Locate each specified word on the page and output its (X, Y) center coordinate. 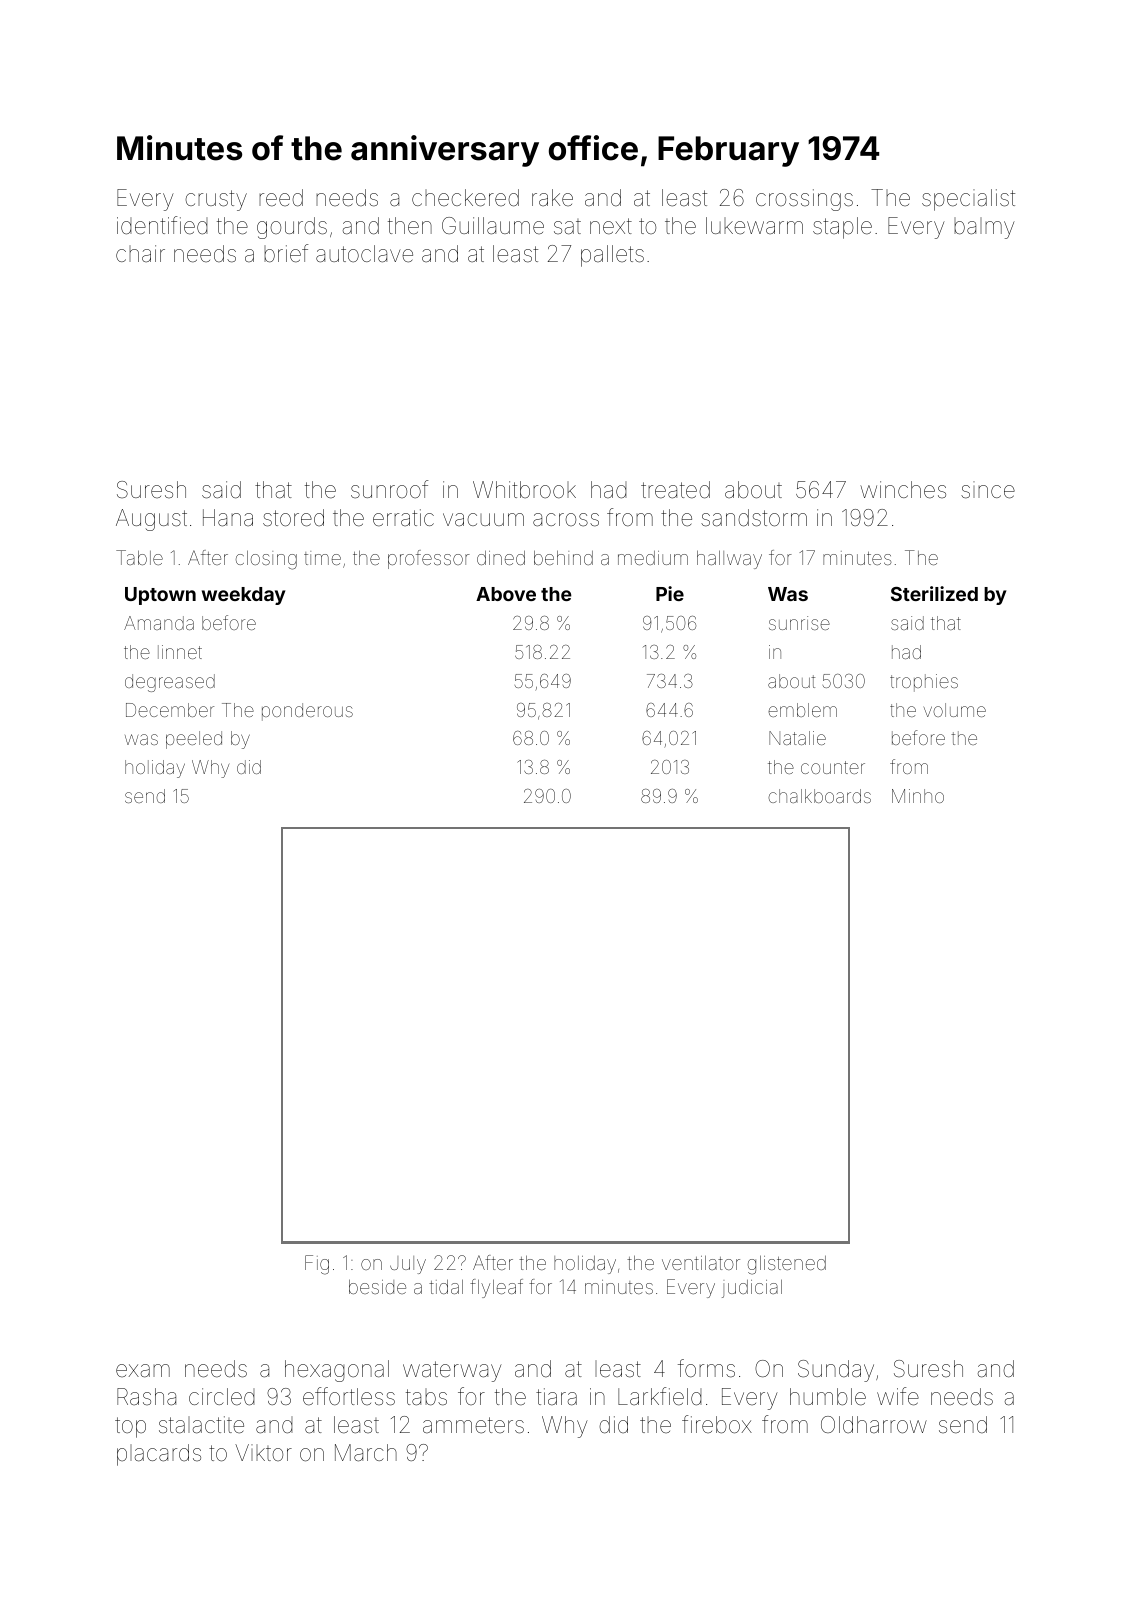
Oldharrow (874, 1424)
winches (903, 489)
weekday (243, 596)
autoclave (364, 254)
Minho (918, 796)
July (408, 1265)
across (566, 520)
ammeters (473, 1425)
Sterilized (934, 593)
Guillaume (493, 226)
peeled (194, 740)
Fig (317, 1265)
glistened (787, 1265)
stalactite (201, 1425)
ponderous (307, 712)
